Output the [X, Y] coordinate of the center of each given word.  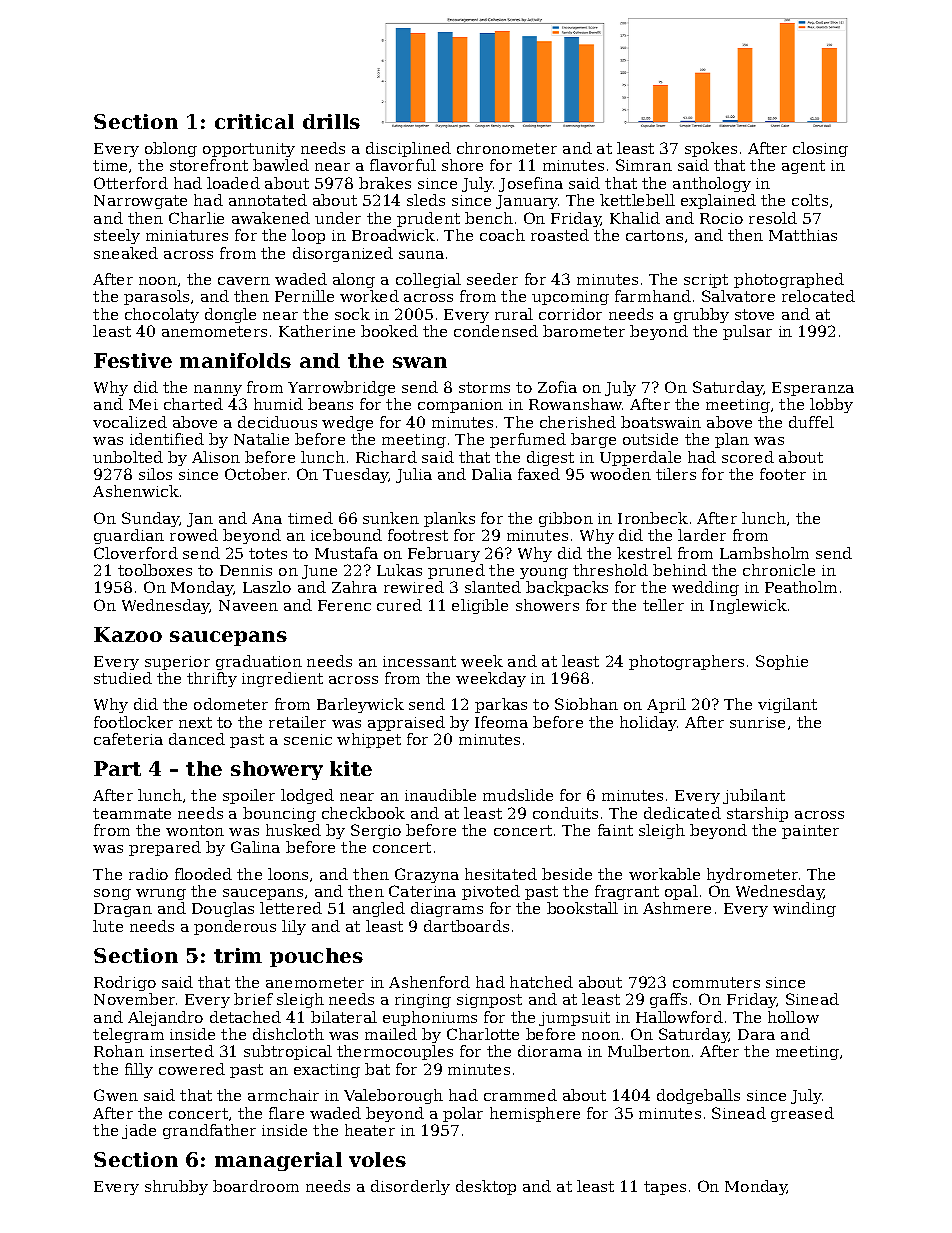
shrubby [176, 1187]
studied [123, 678]
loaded [233, 183]
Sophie [782, 662]
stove [754, 314]
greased [802, 1114]
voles [377, 1159]
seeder [492, 279]
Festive [133, 360]
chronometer [507, 148]
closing [820, 149]
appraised [406, 723]
